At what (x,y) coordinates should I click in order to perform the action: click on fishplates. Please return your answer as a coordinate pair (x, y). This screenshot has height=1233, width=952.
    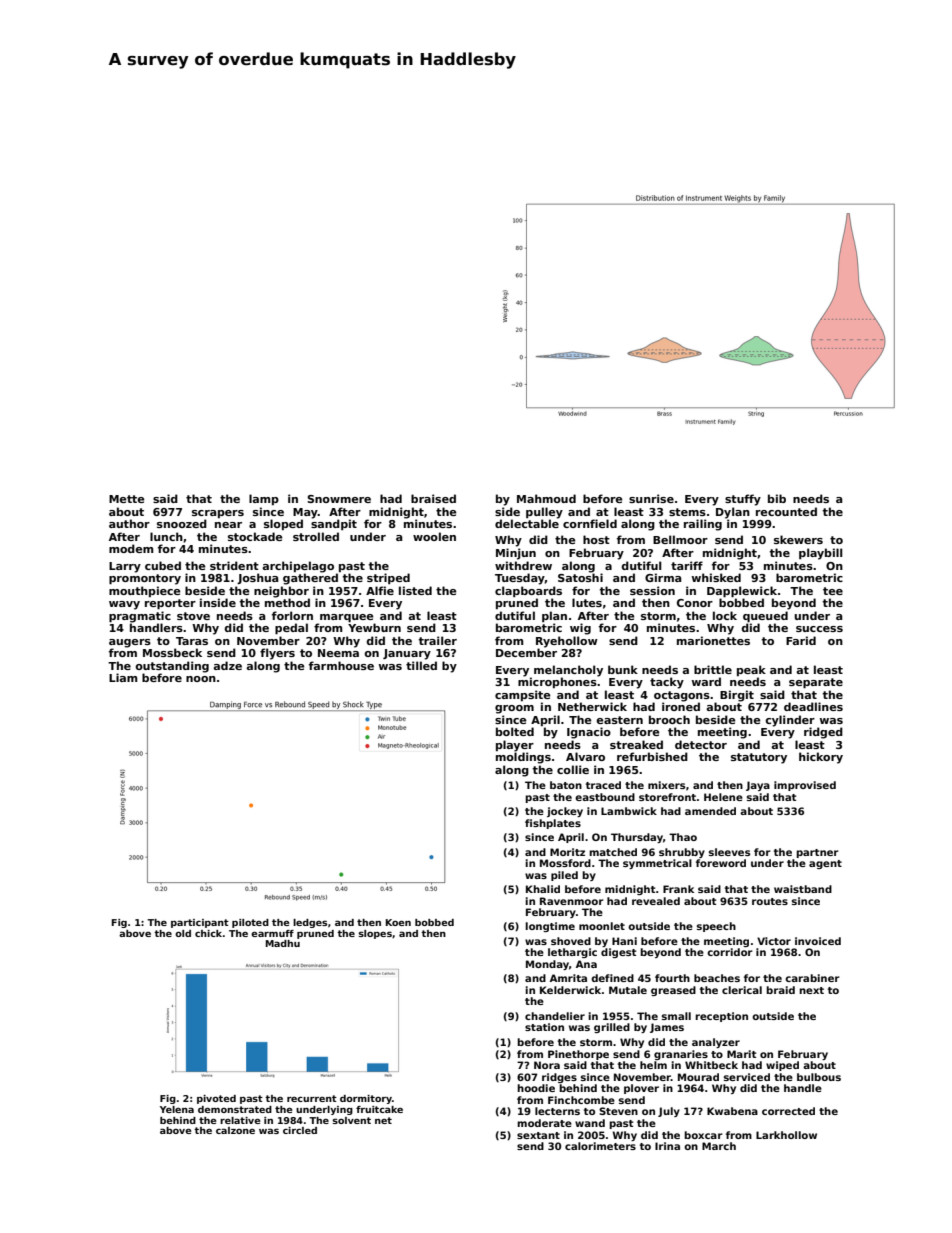
    Looking at the image, I should click on (553, 824).
